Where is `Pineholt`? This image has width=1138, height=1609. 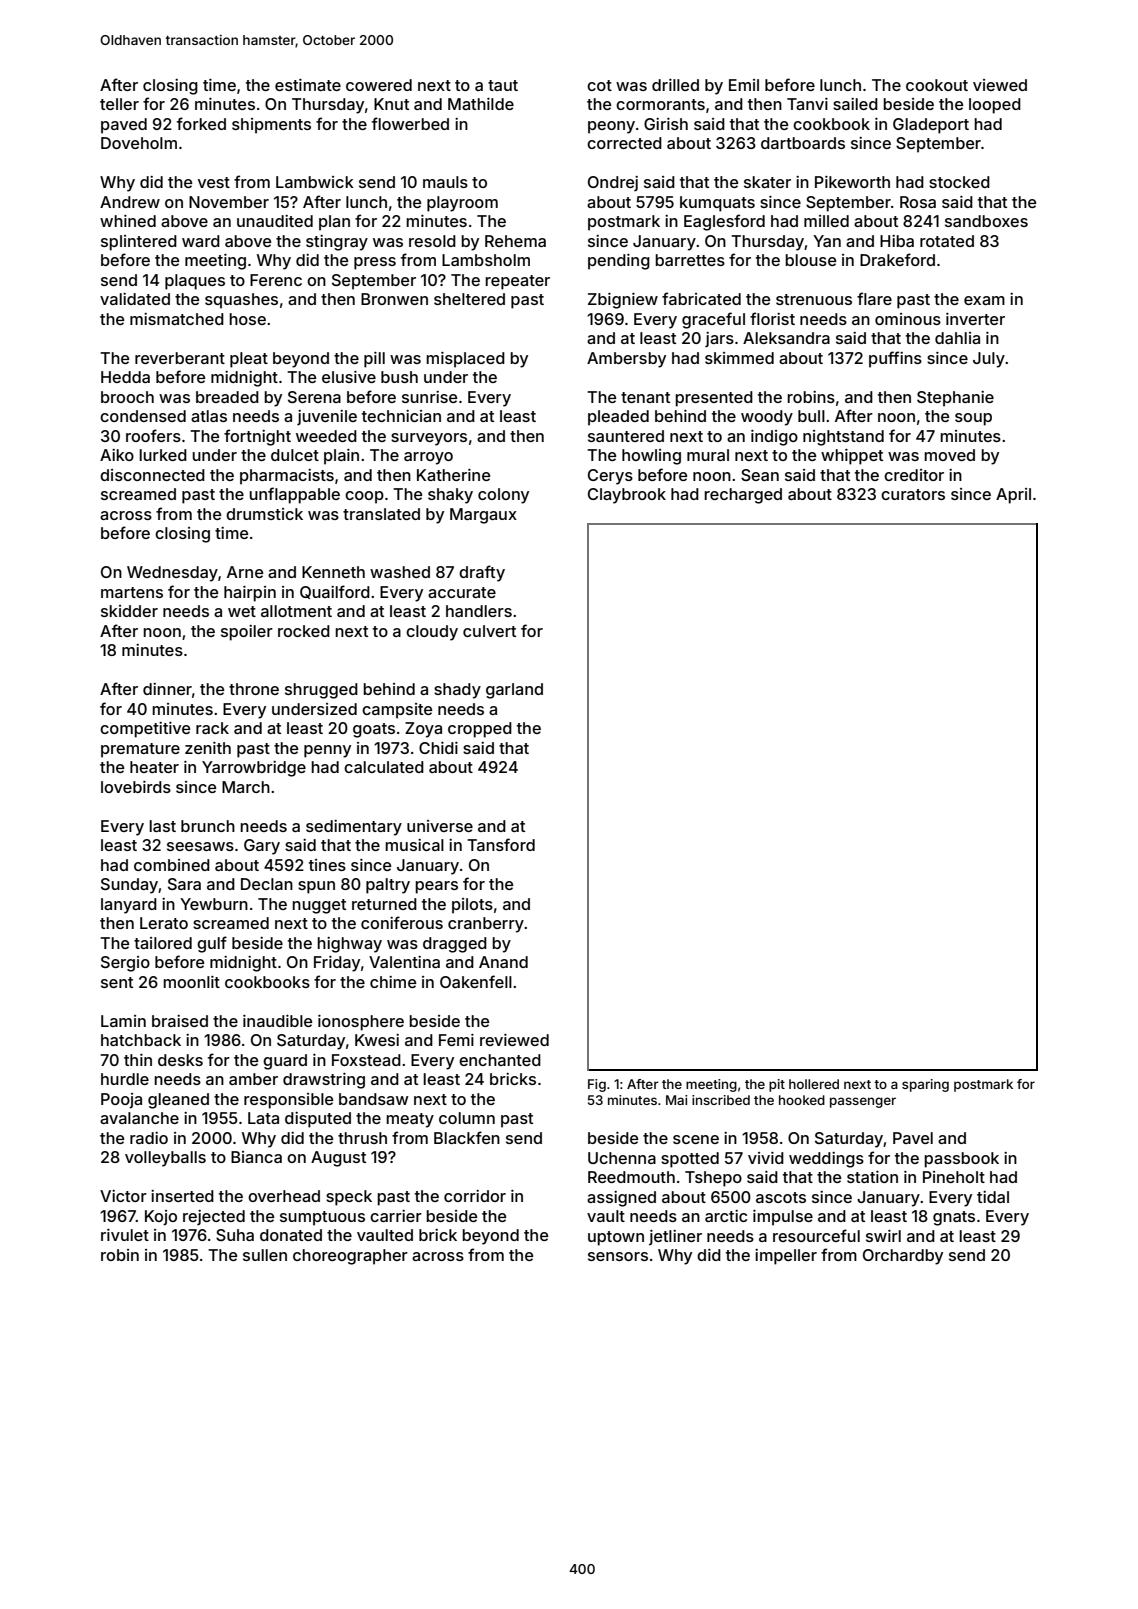 Pineholt is located at coordinates (954, 1177).
